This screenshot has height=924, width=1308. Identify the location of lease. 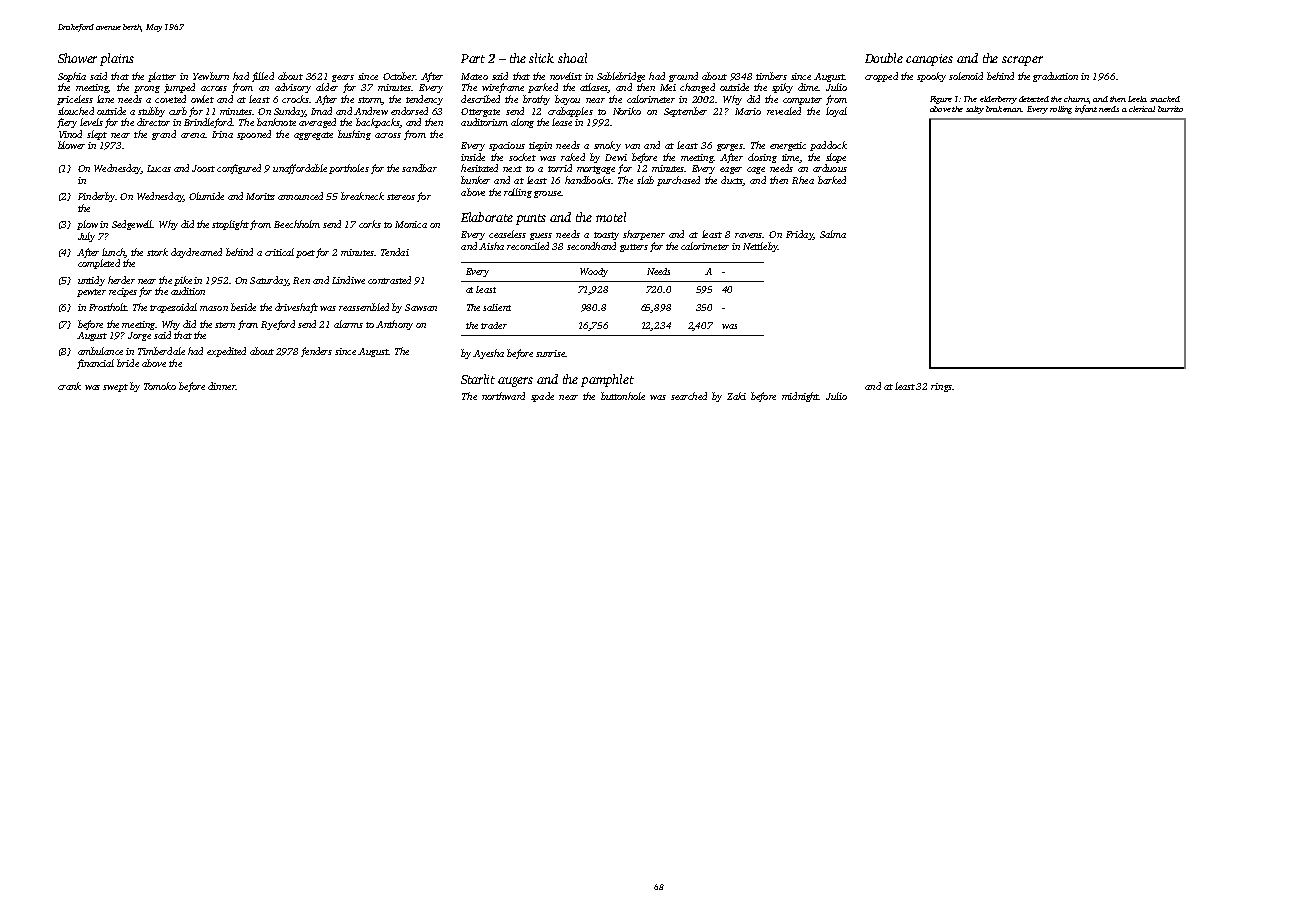
(562, 122).
